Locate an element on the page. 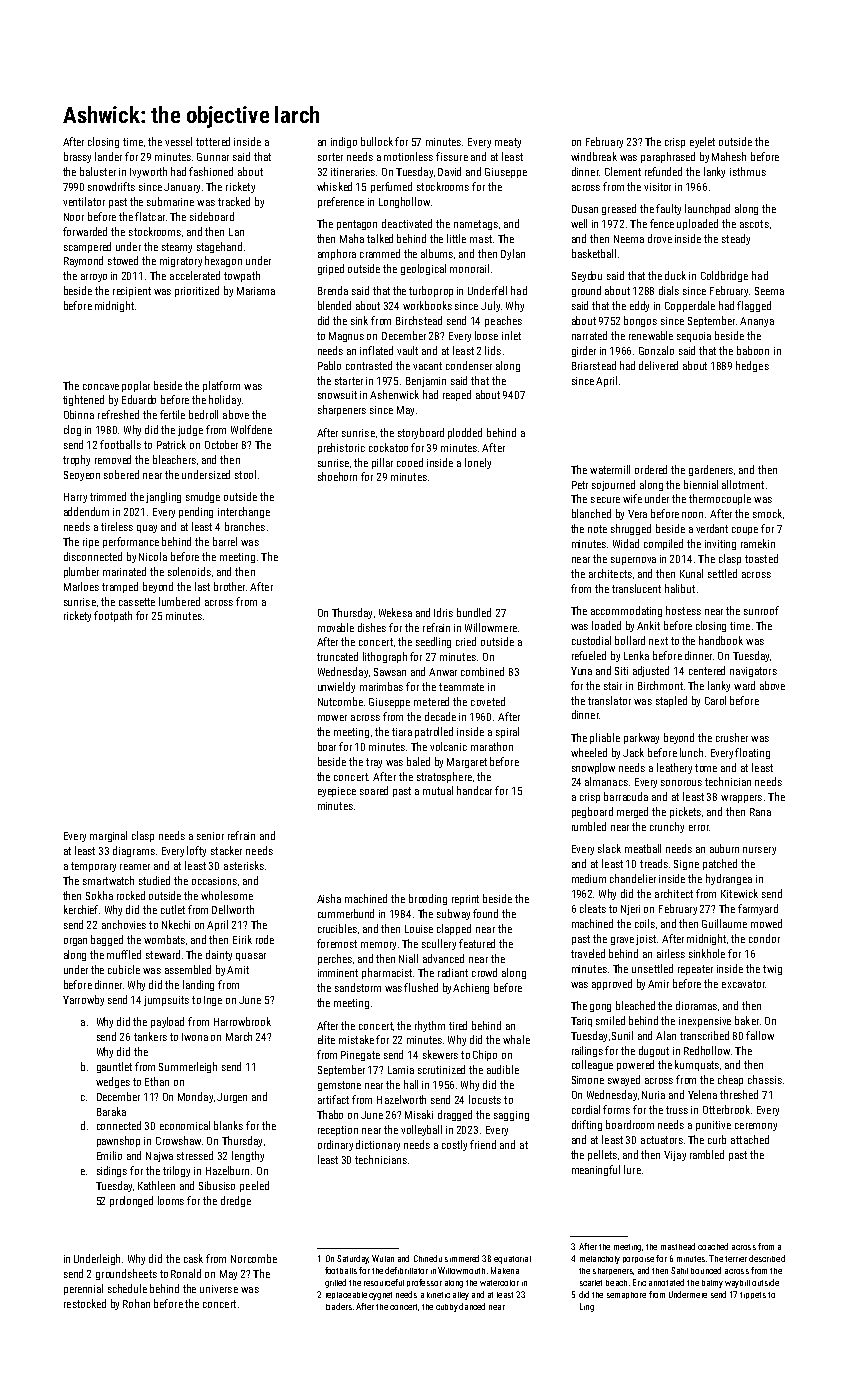 The height and width of the page is (1400, 849). nametags is located at coordinates (476, 225).
